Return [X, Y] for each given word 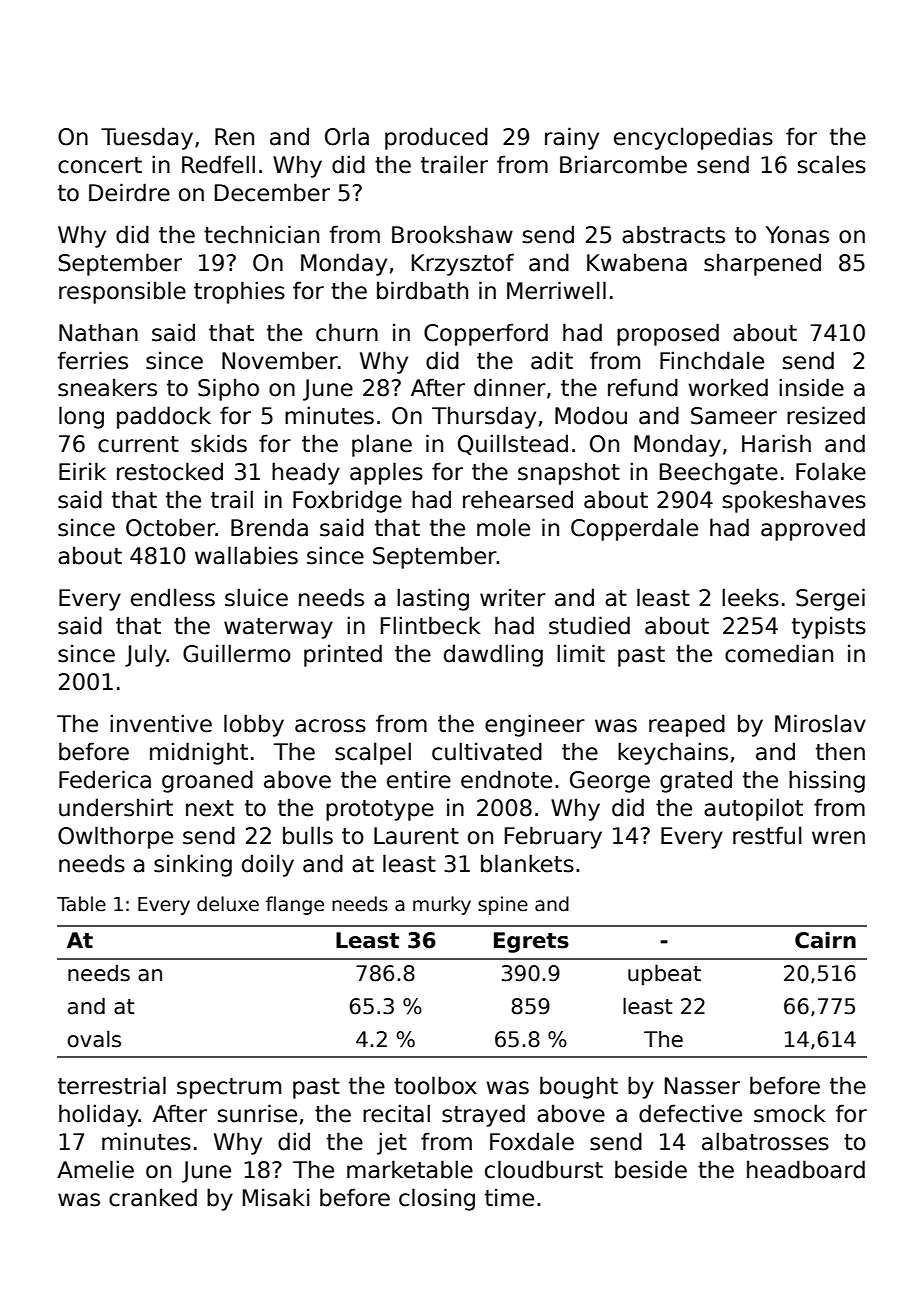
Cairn [825, 940]
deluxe [228, 904]
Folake [831, 471]
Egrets [531, 942]
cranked [153, 1197]
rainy [572, 138]
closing [437, 1199]
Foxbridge [347, 501]
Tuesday [147, 138]
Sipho [228, 389]
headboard [806, 1169]
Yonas [797, 235]
